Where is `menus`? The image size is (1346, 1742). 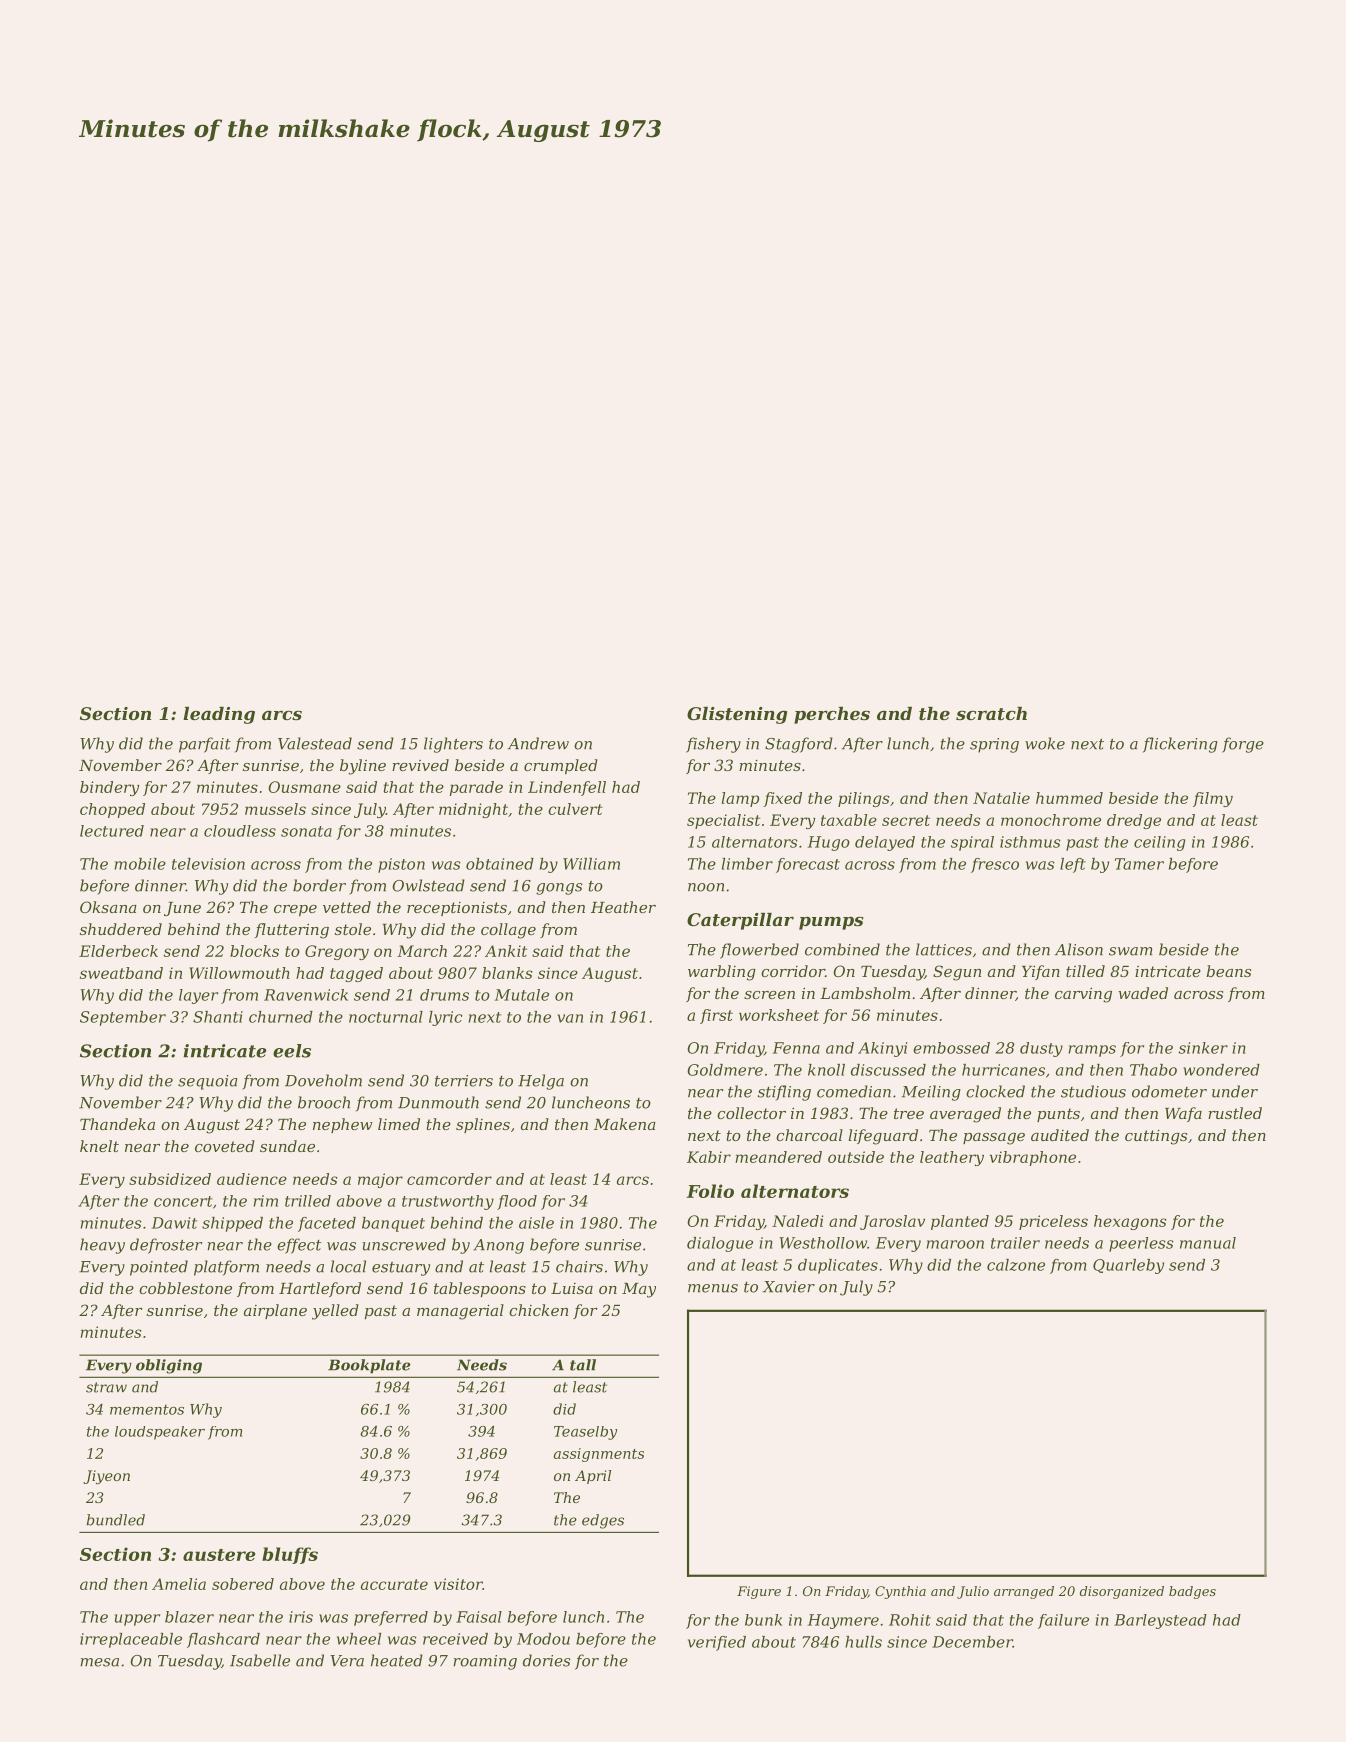
menus is located at coordinates (713, 1288).
